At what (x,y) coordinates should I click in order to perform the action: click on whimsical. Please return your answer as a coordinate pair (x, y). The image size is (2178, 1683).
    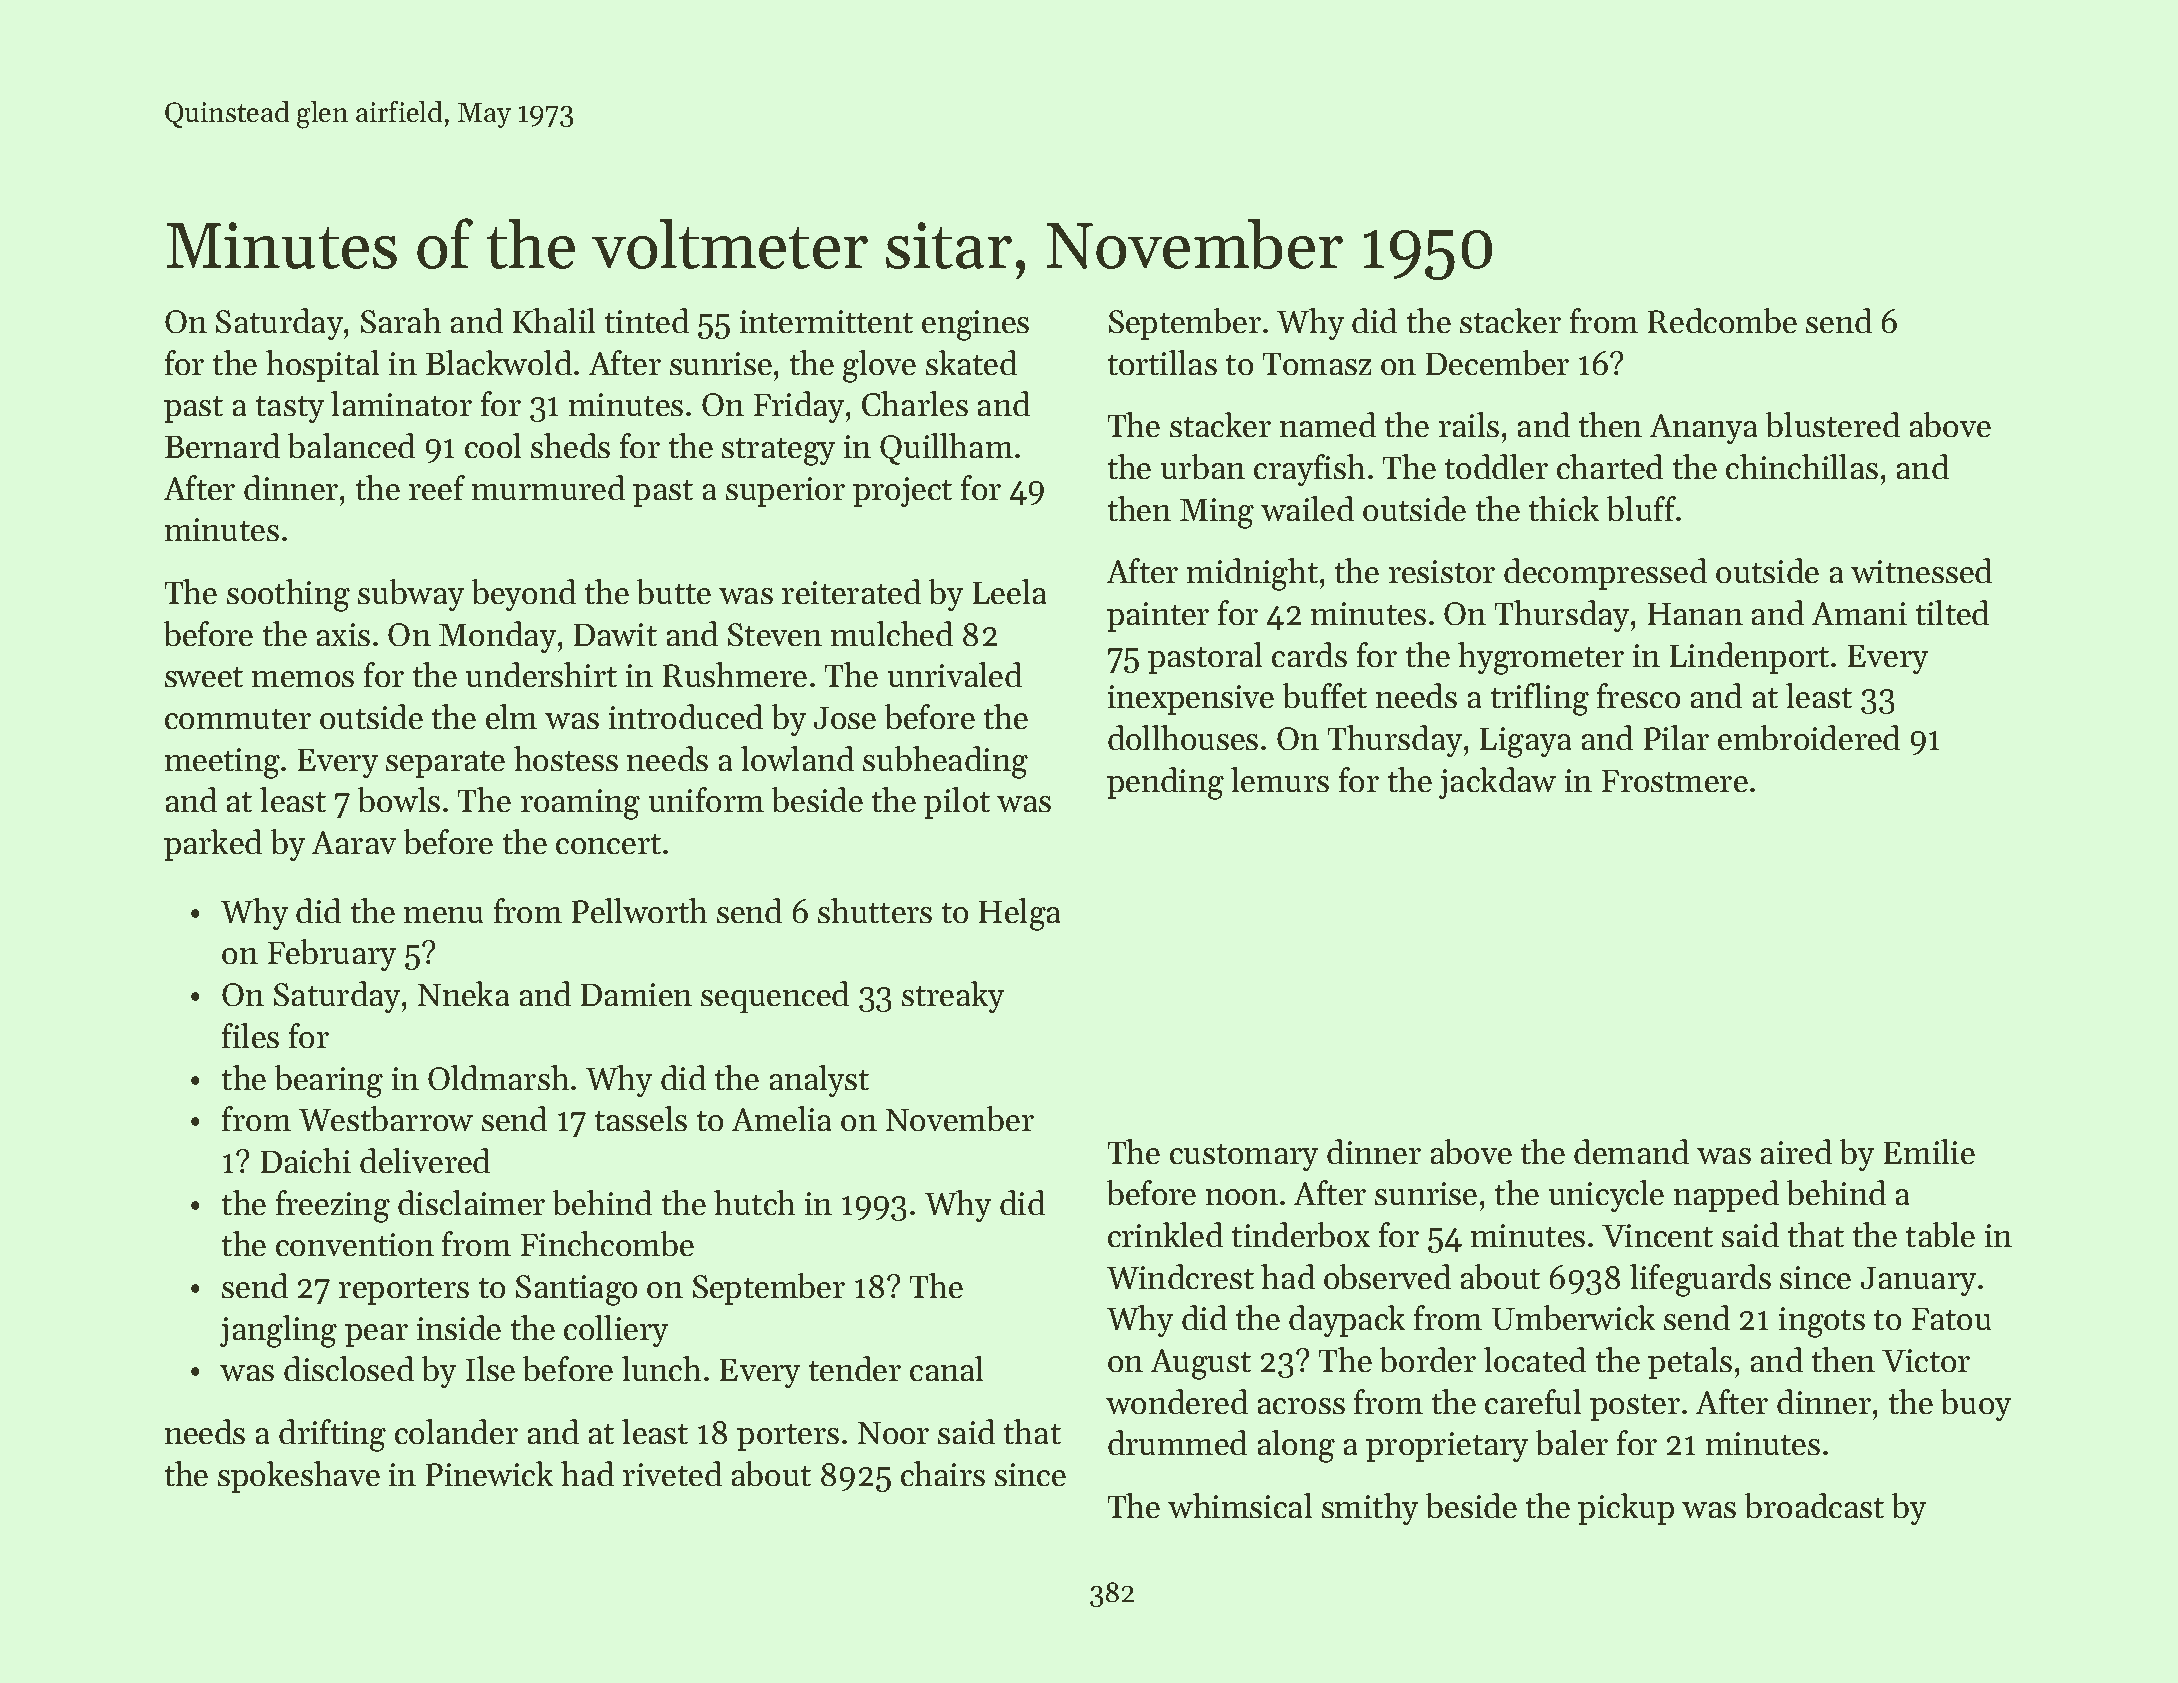
    Looking at the image, I should click on (1240, 1505).
